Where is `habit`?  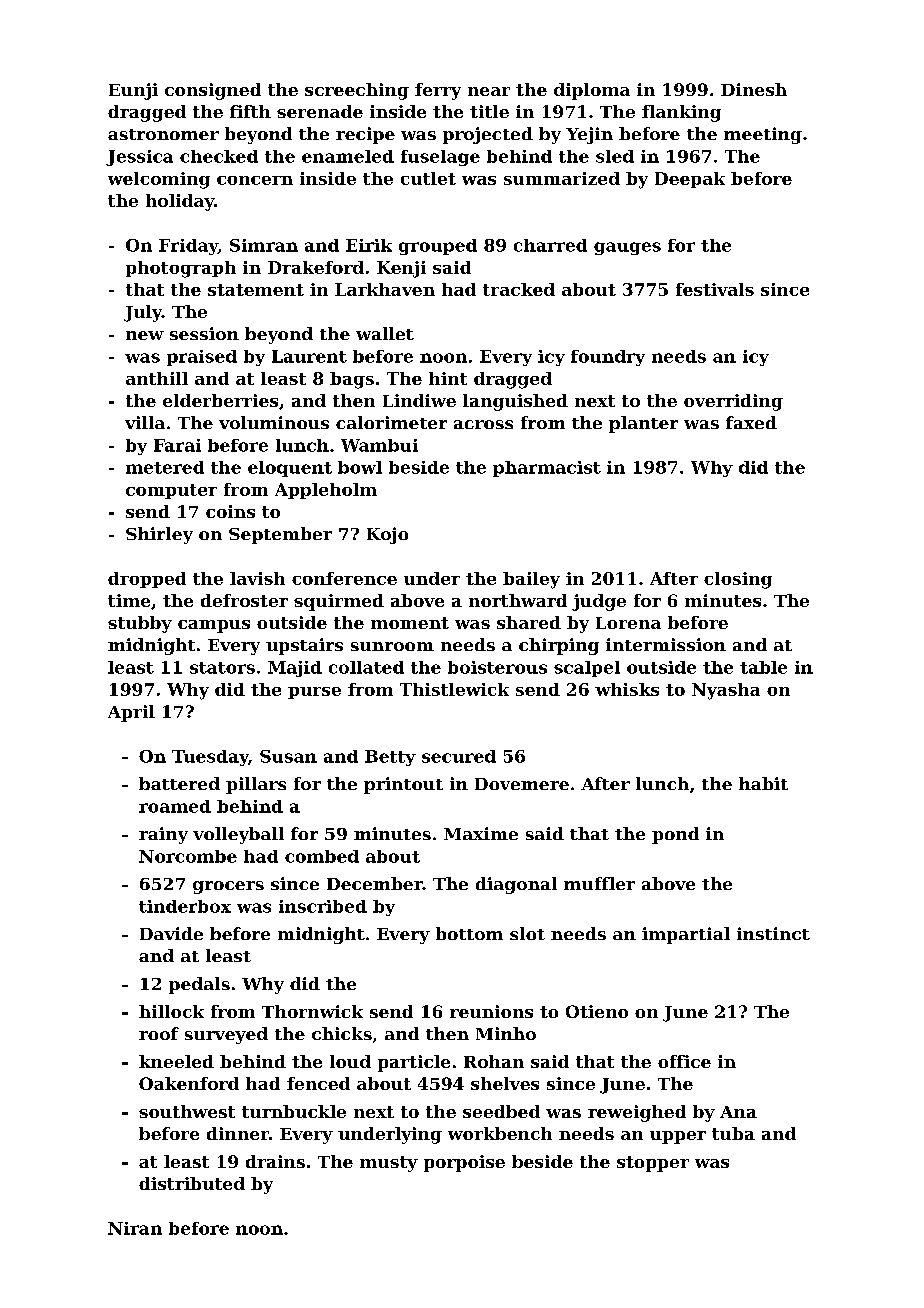 habit is located at coordinates (763, 783).
